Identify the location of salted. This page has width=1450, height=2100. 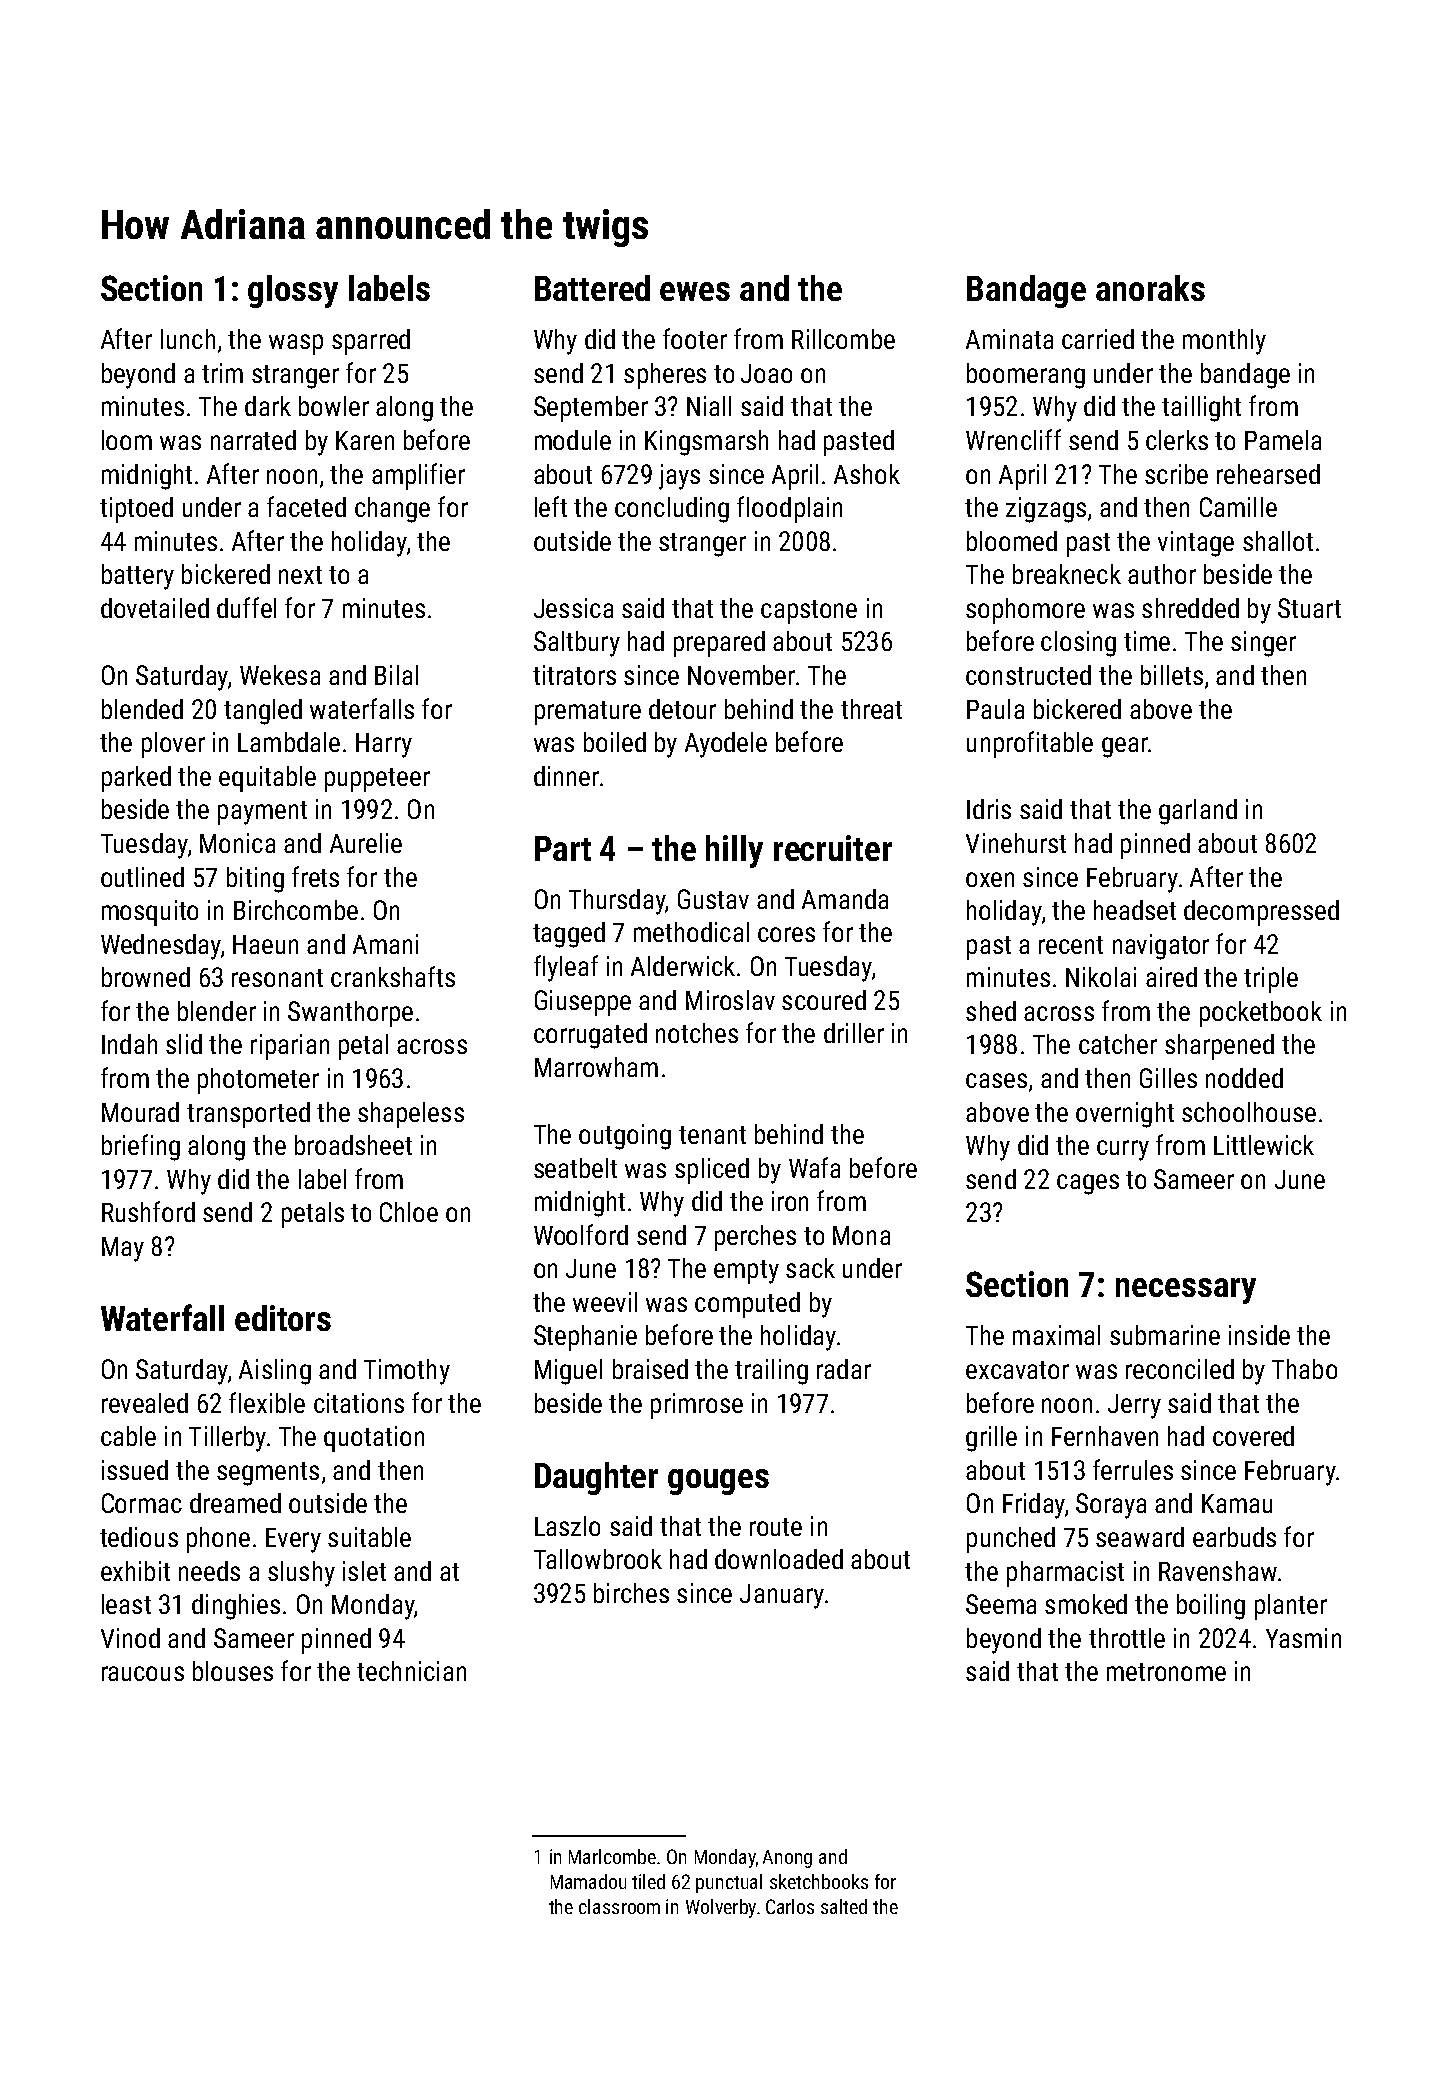
(844, 1906).
